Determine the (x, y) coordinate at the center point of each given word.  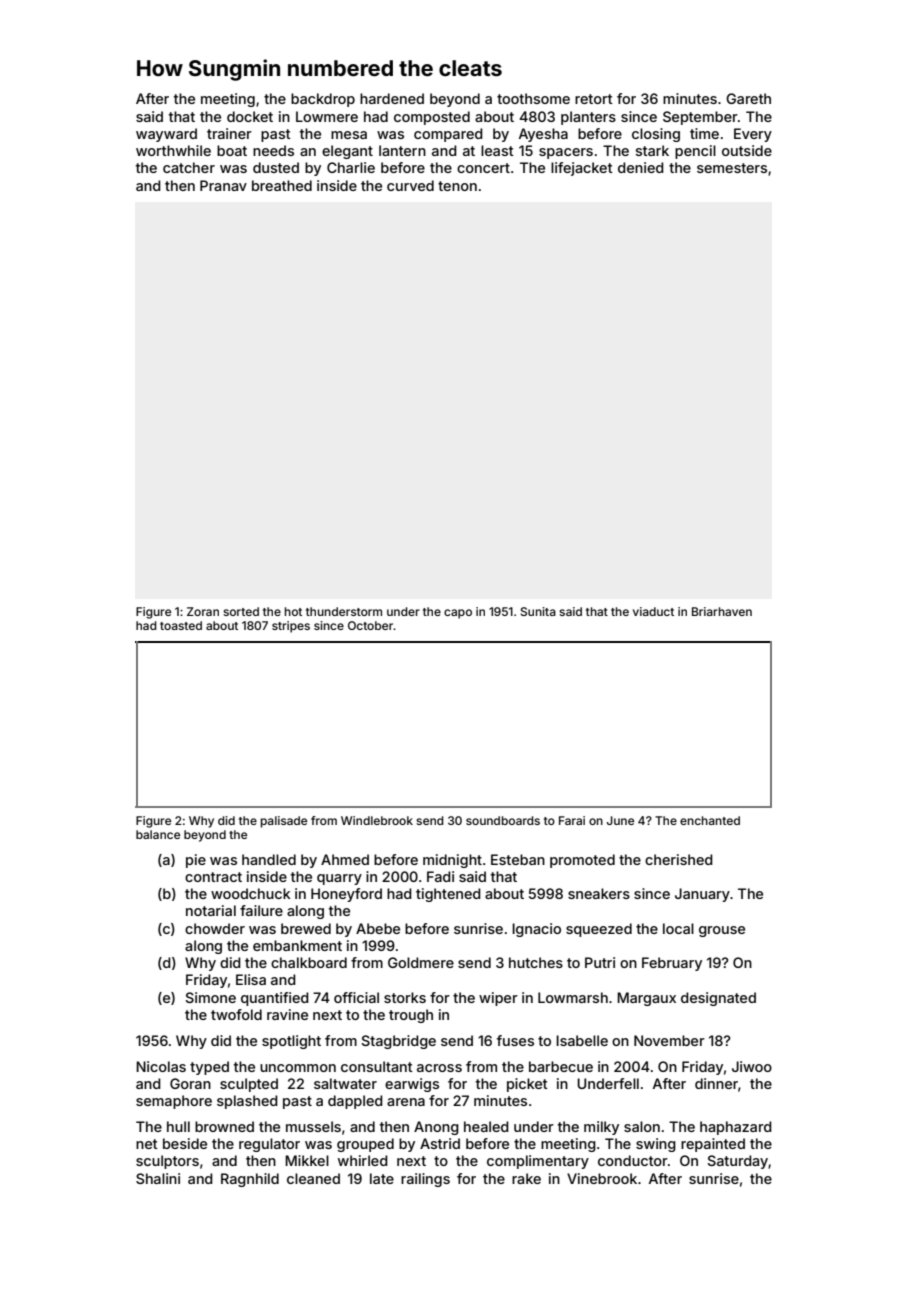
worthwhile (173, 150)
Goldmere (421, 962)
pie (196, 861)
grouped (365, 1145)
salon (642, 1126)
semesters (732, 168)
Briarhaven (722, 611)
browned (224, 1126)
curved (410, 185)
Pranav (223, 185)
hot (293, 611)
